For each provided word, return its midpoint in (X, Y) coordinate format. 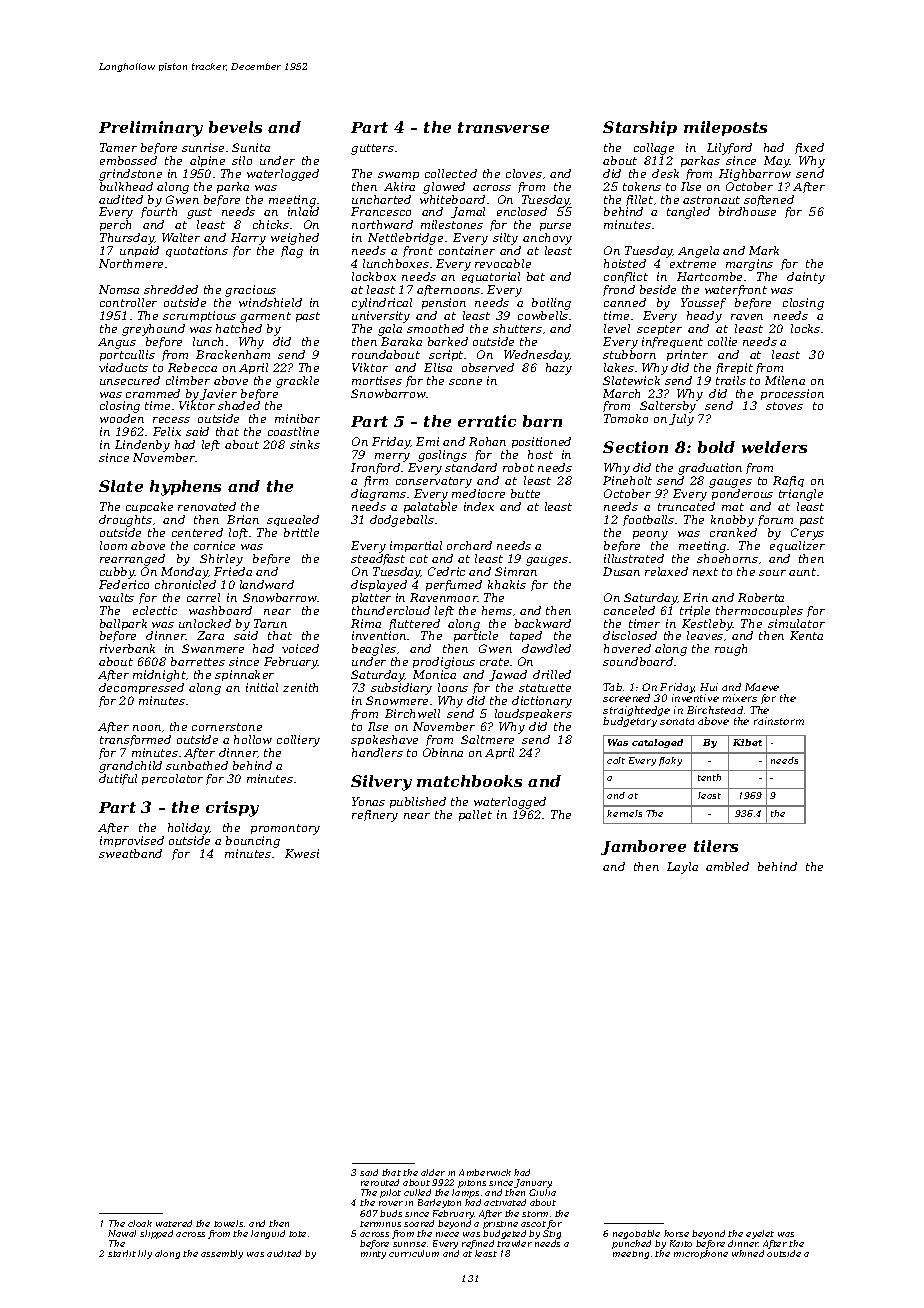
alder (433, 1172)
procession (792, 394)
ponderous (742, 494)
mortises (377, 380)
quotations (197, 251)
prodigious (444, 663)
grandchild (130, 767)
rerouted (380, 1182)
